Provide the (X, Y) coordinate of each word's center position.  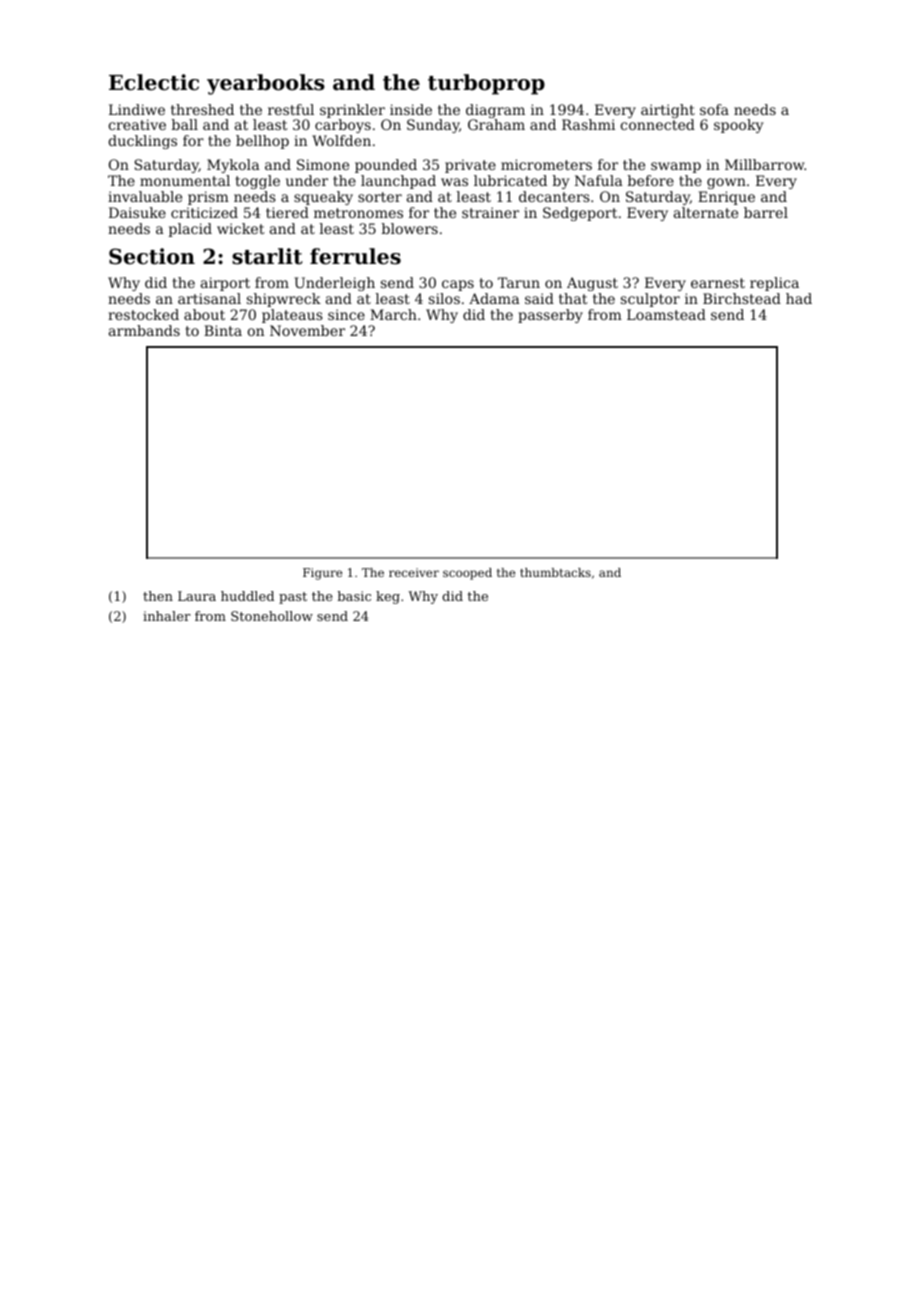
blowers (410, 228)
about (204, 314)
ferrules (355, 256)
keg (388, 597)
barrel (766, 212)
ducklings (143, 142)
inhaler (167, 616)
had (799, 298)
